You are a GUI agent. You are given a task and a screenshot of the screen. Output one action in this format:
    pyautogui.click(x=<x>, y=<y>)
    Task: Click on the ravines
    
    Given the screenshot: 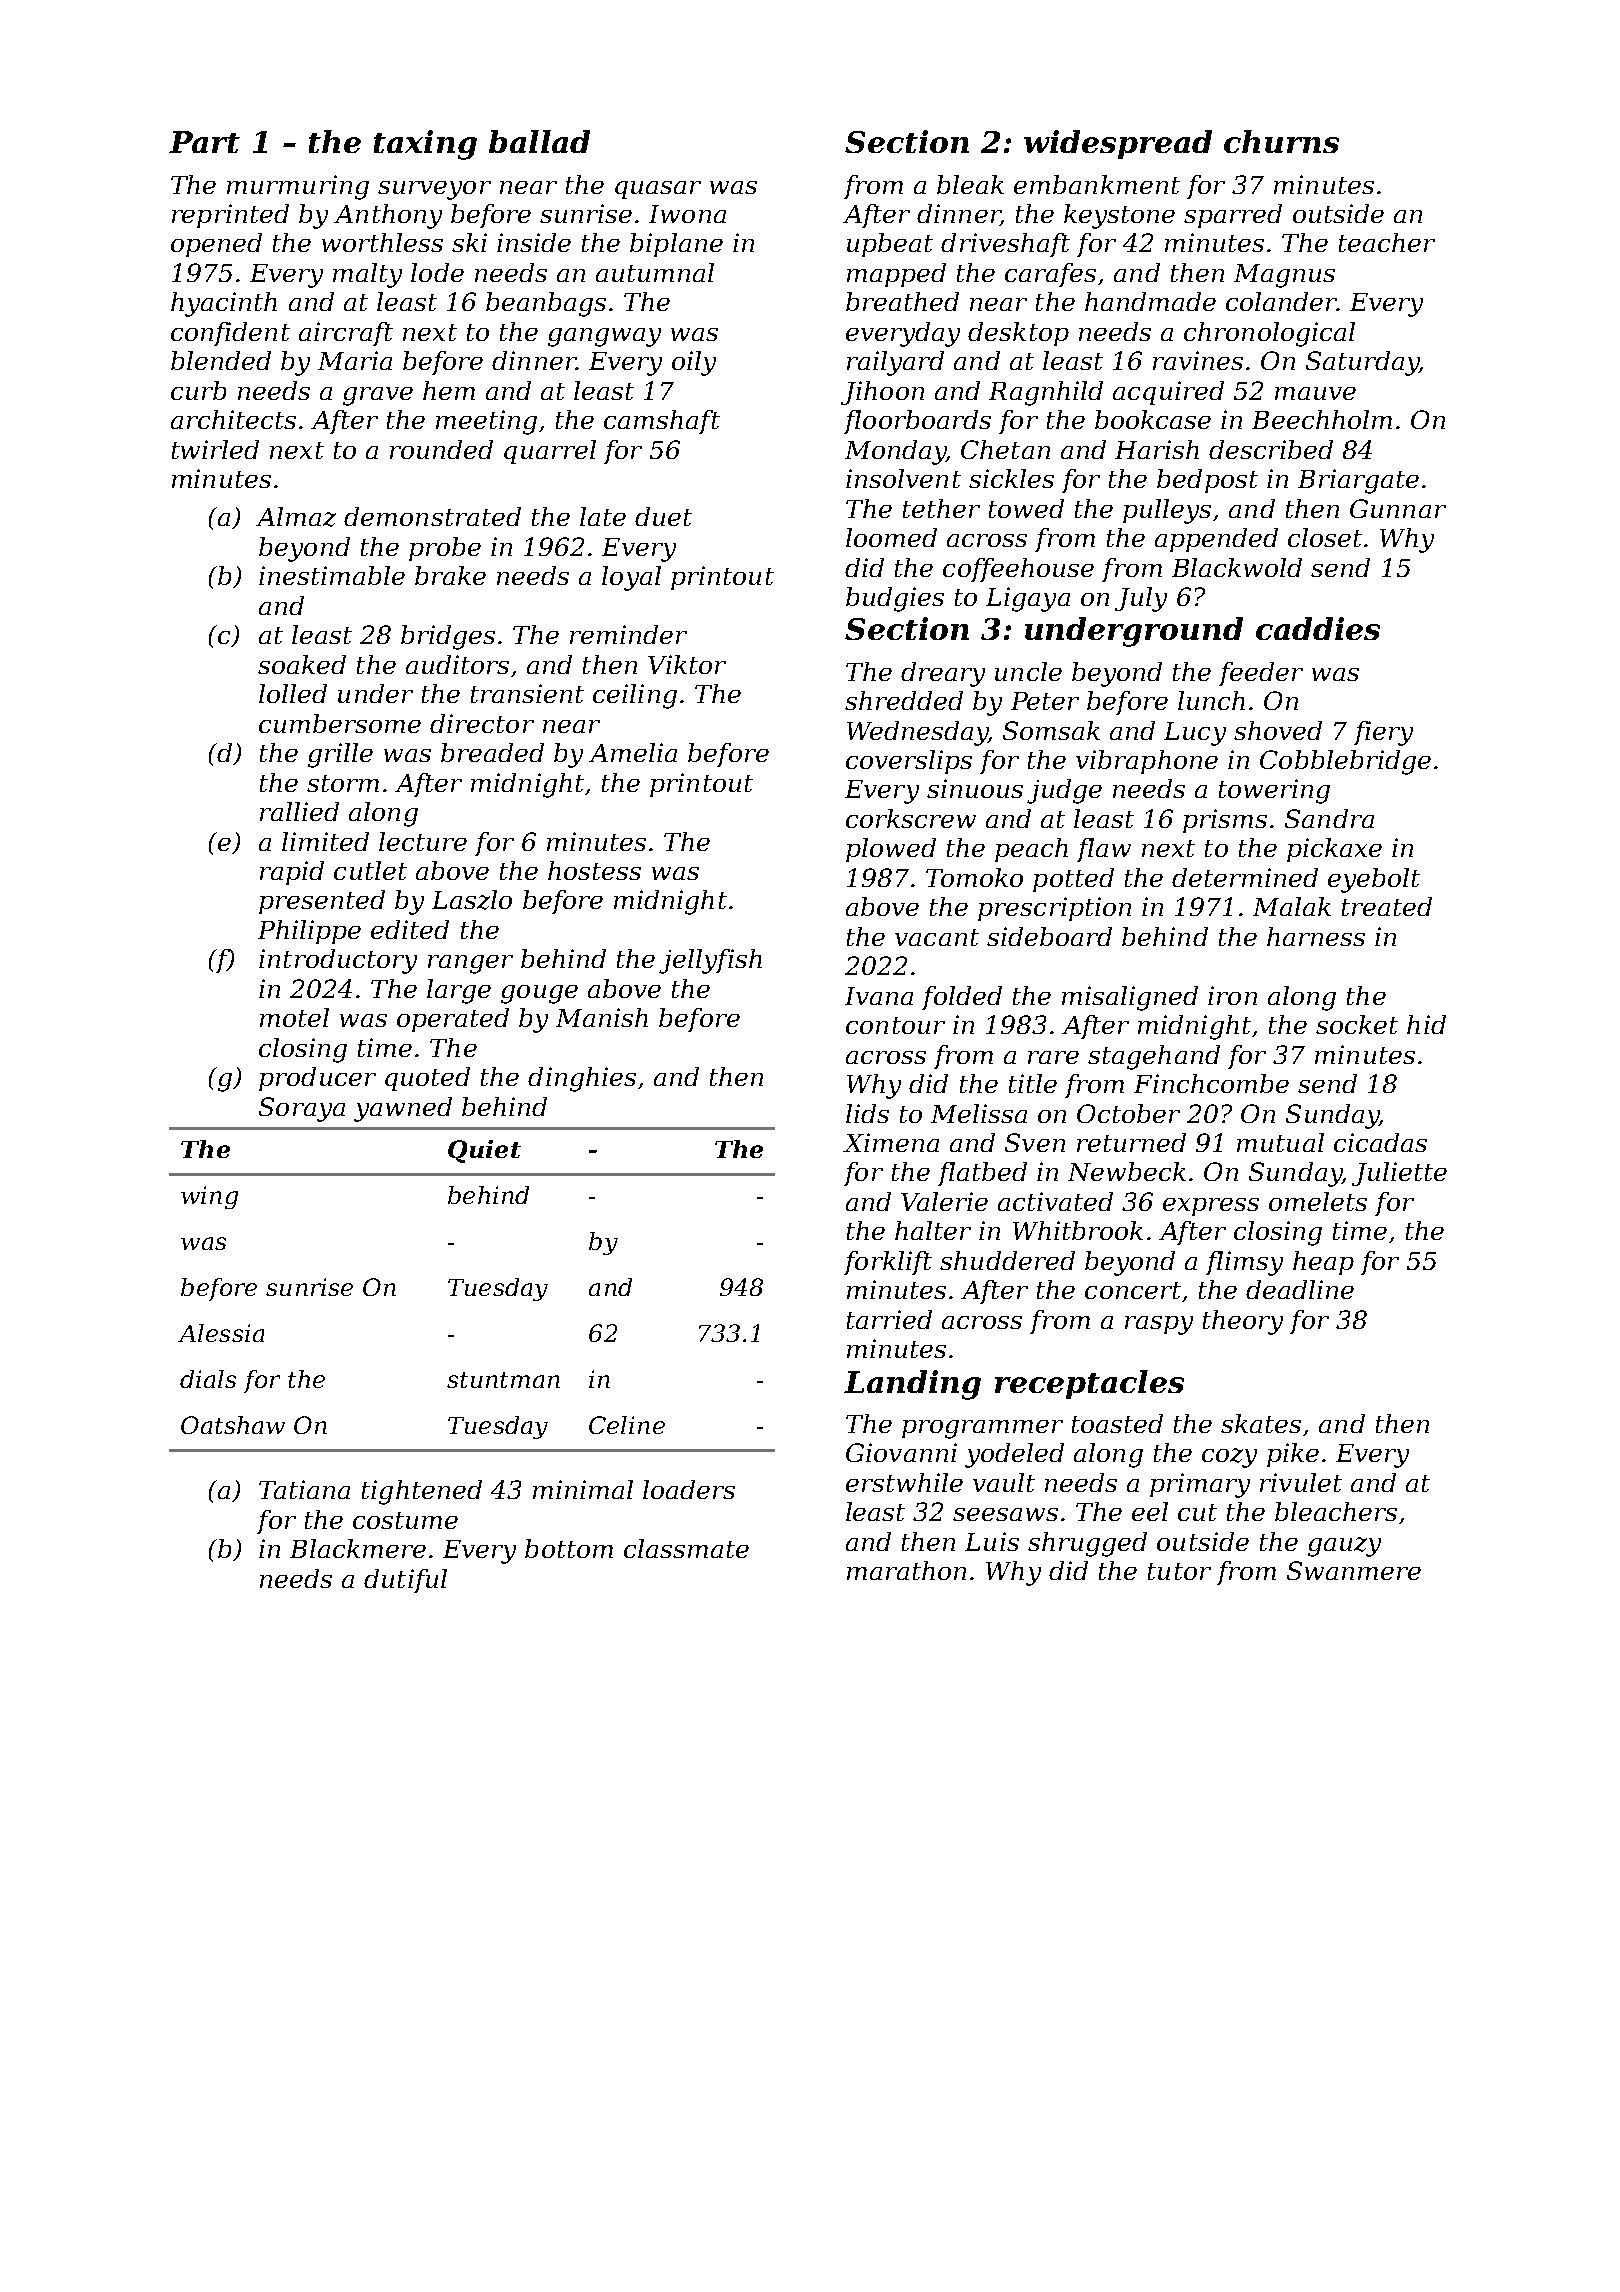 What is the action you would take?
    pyautogui.click(x=1198, y=360)
